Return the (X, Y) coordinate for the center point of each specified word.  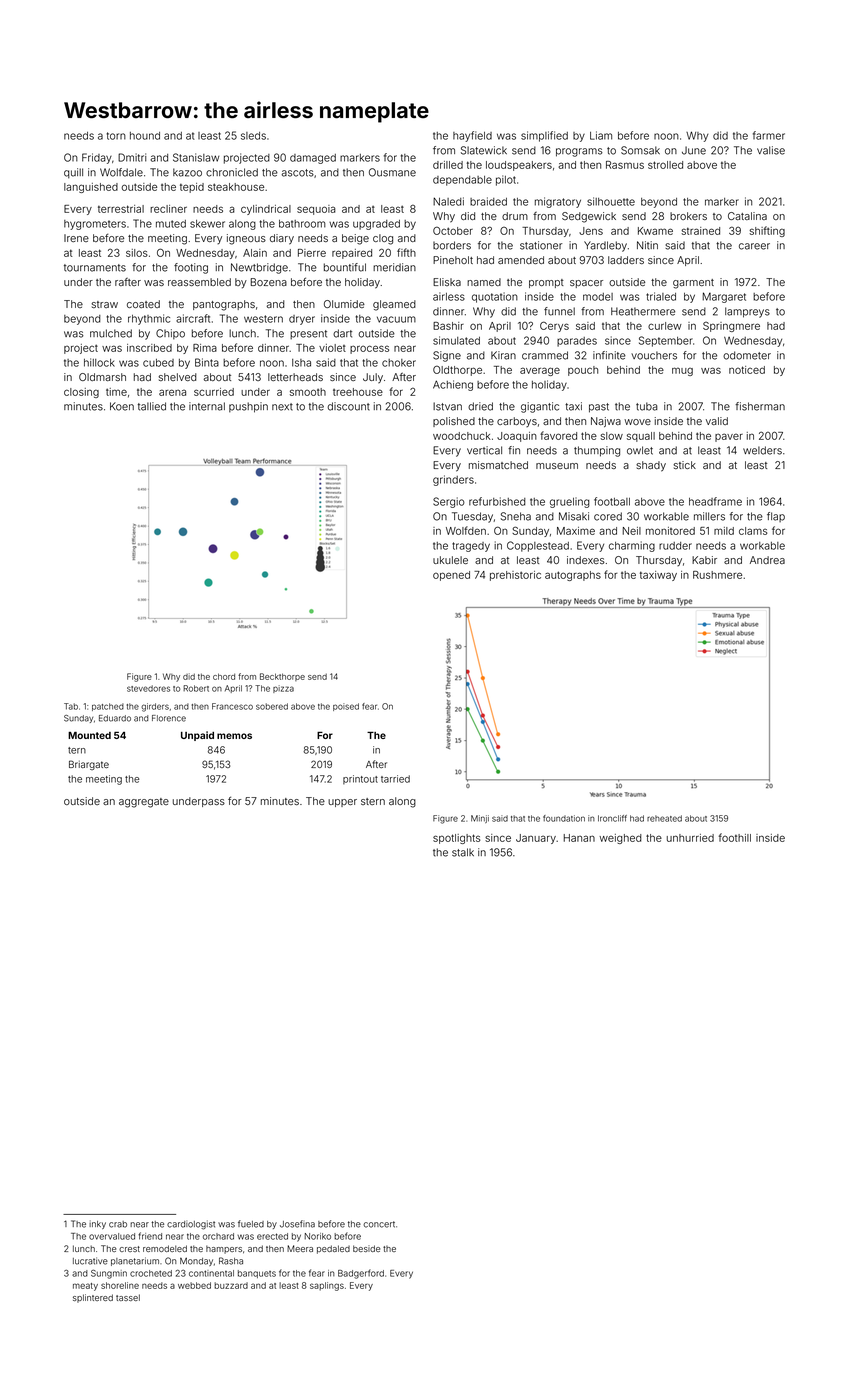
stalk (463, 852)
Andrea (767, 560)
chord (224, 676)
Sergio (449, 502)
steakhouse (236, 187)
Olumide (344, 304)
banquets (257, 1274)
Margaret (724, 297)
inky (97, 1224)
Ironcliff (612, 818)
